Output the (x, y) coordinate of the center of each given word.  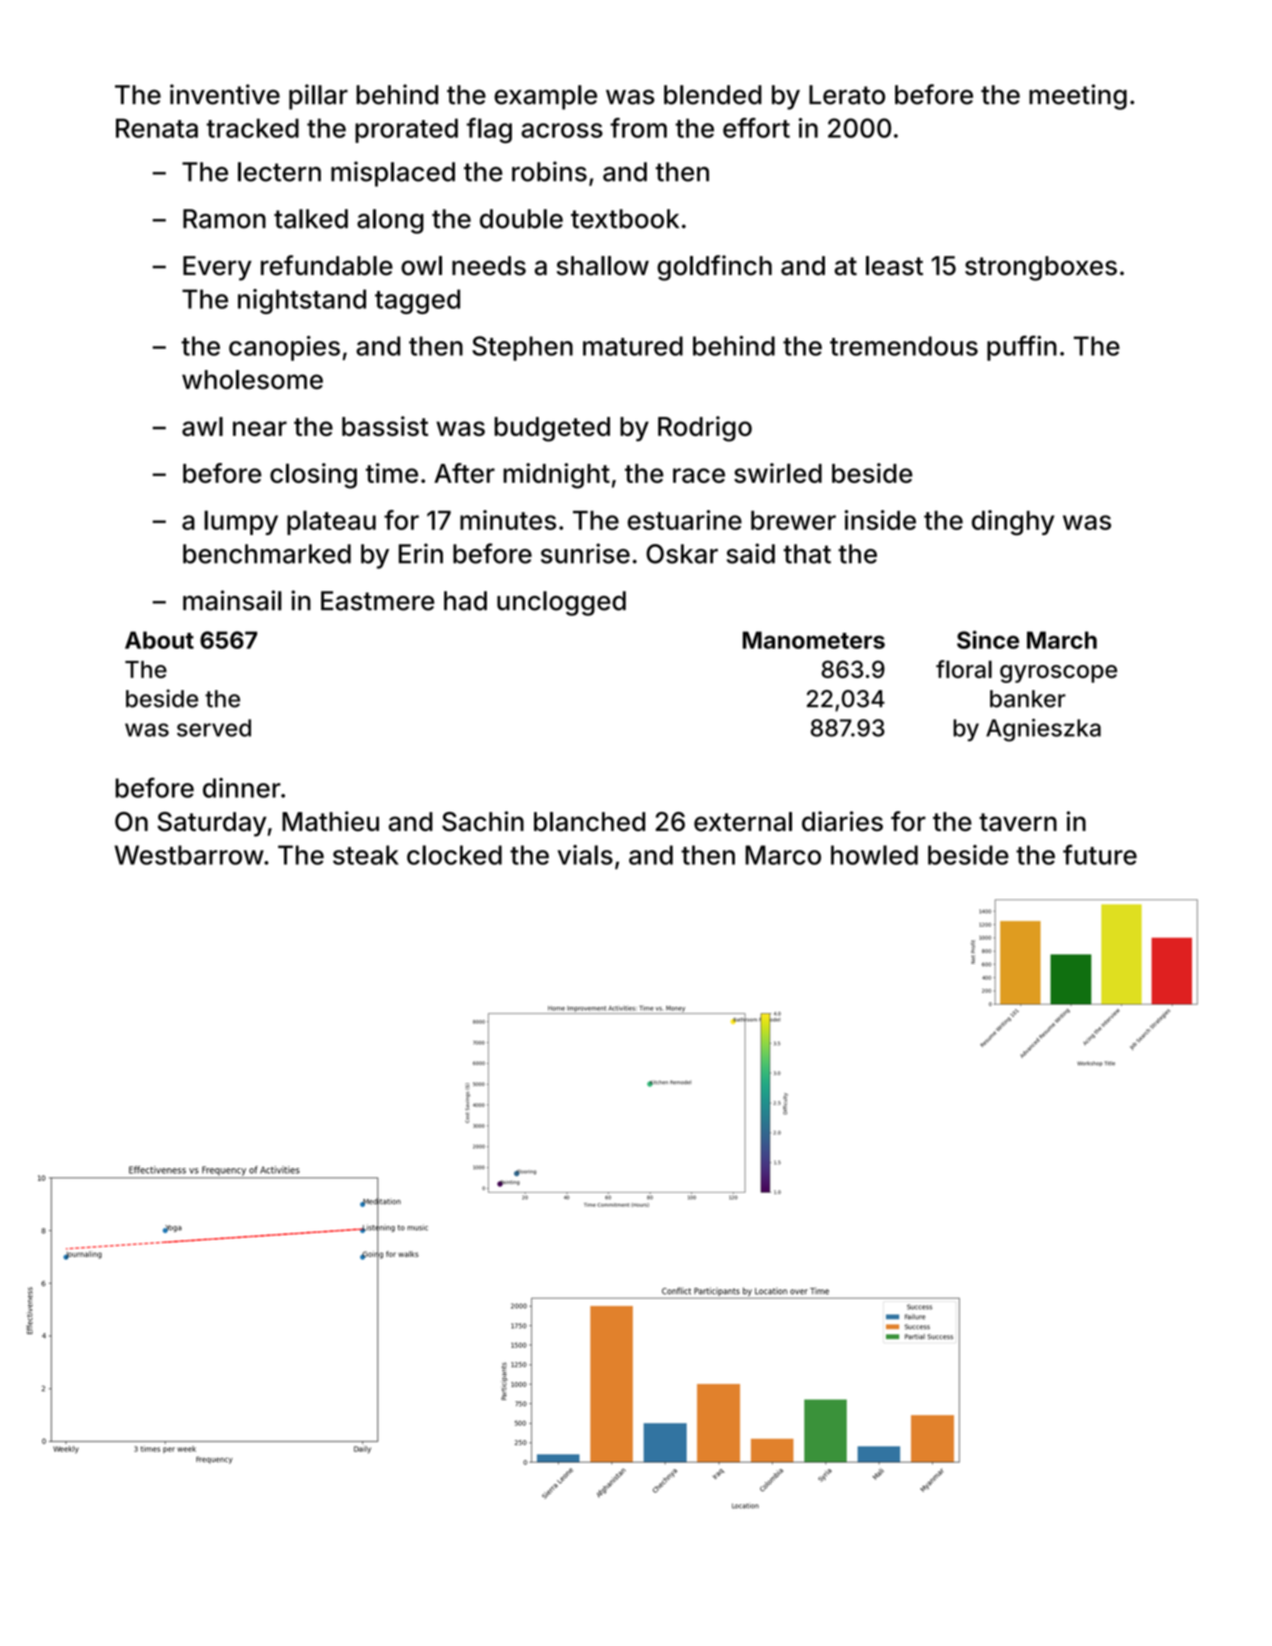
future (1100, 854)
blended (713, 95)
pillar (318, 97)
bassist (385, 426)
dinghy (1013, 523)
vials (585, 855)
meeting (1078, 97)
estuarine (685, 520)
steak (366, 855)
